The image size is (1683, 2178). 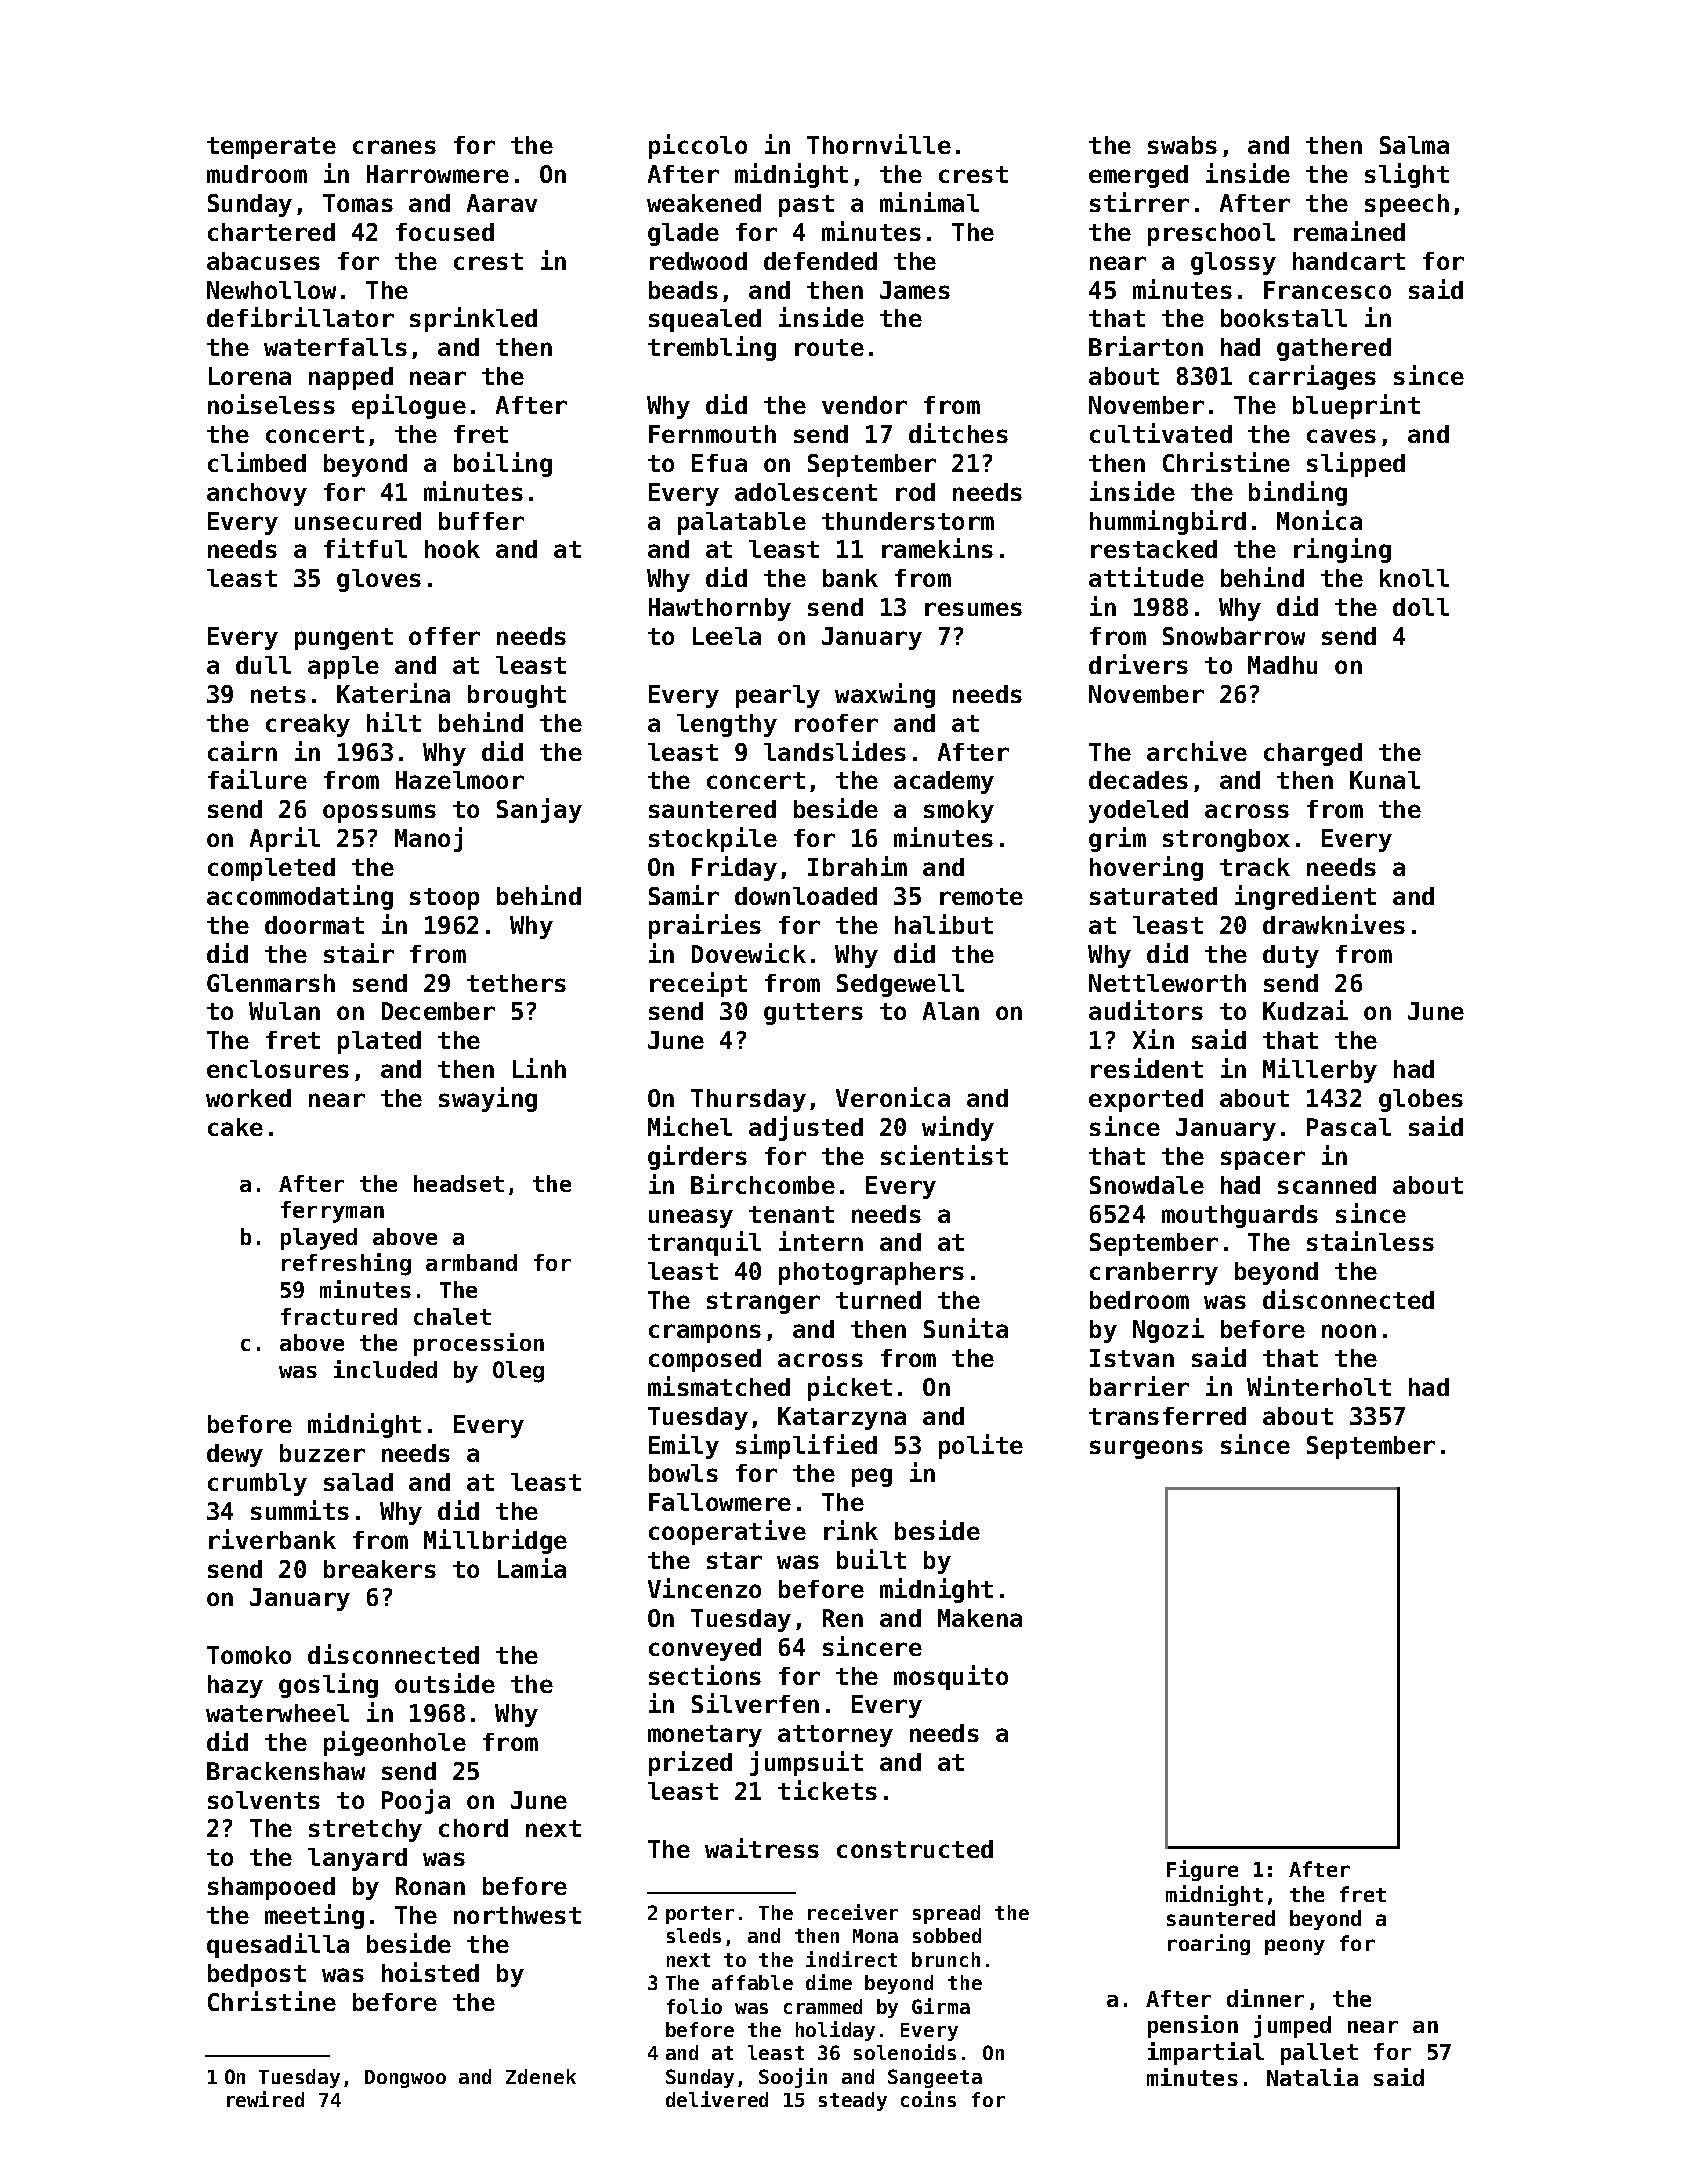 I want to click on hoisted, so click(x=430, y=1972).
